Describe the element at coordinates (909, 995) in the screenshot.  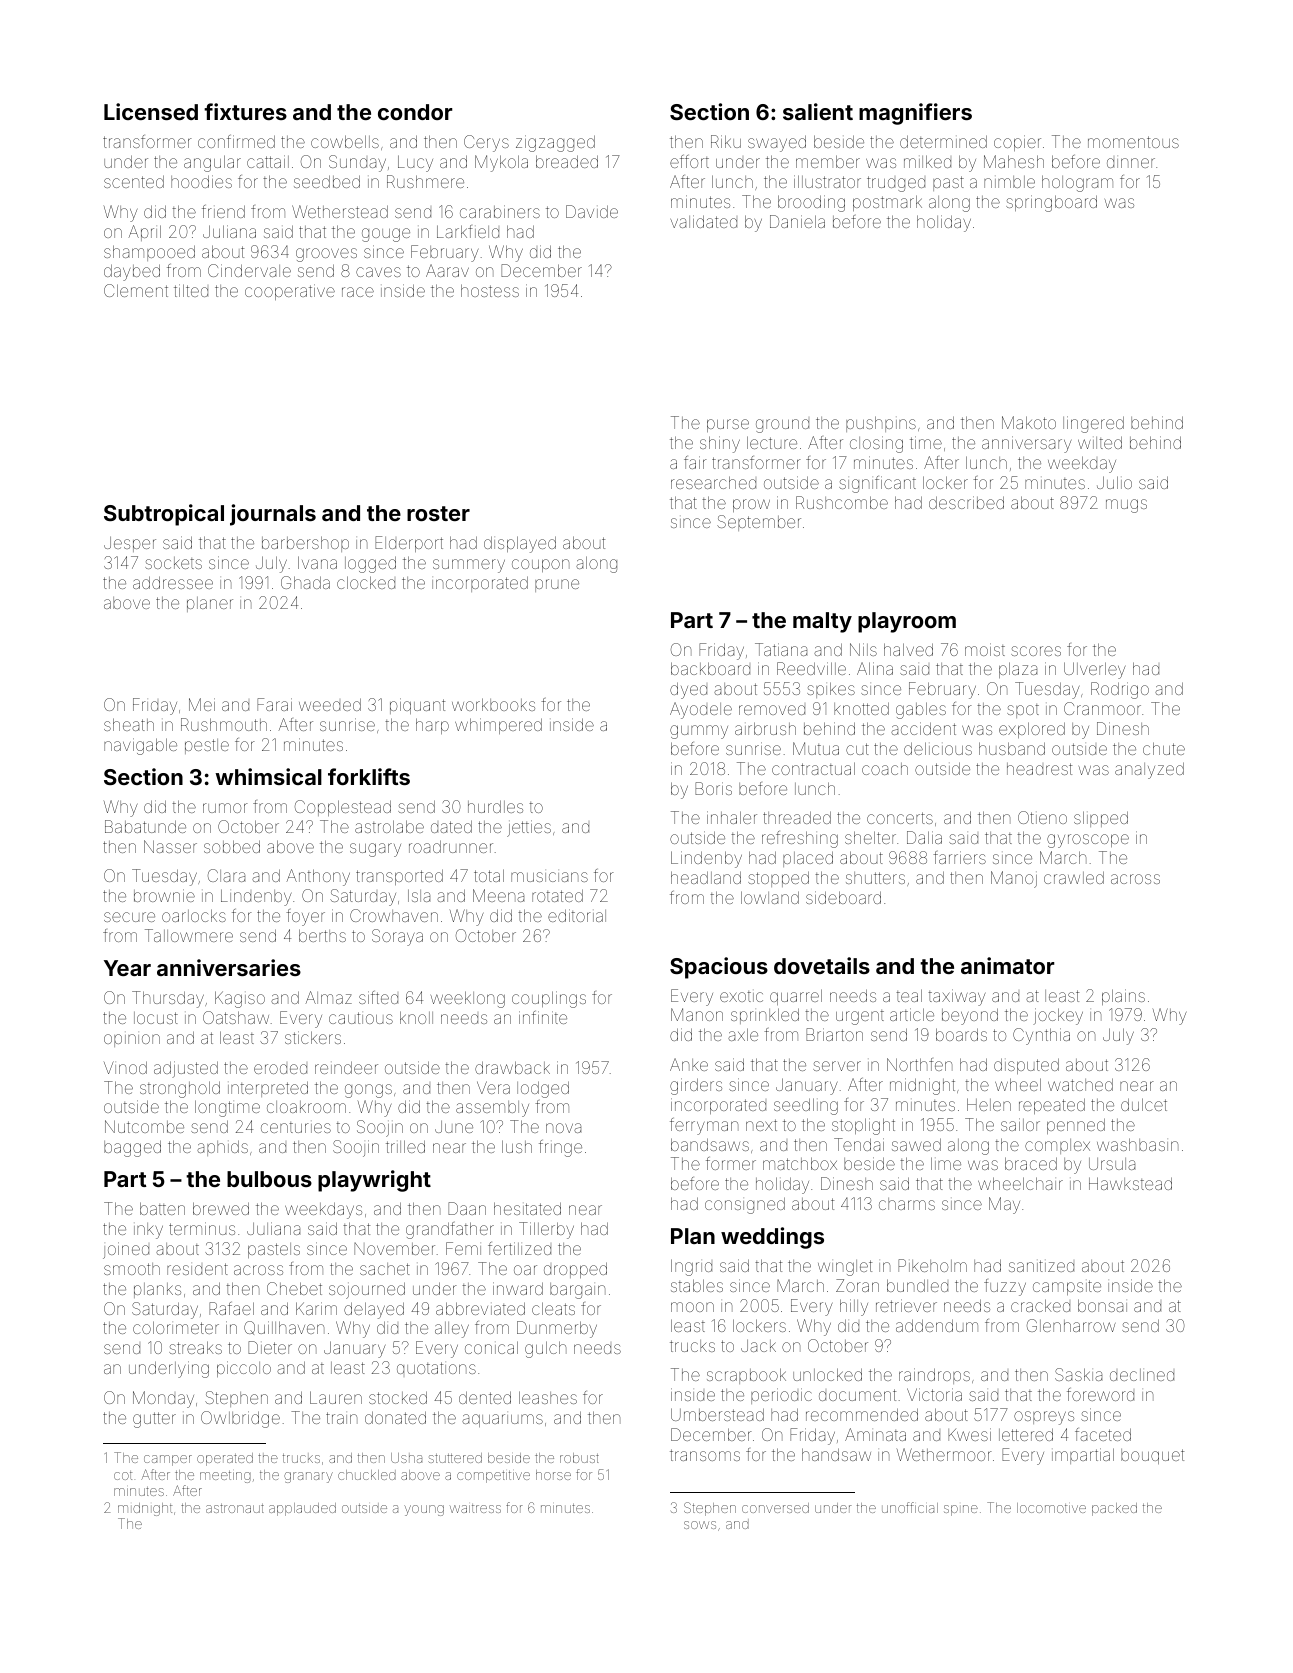
I see `teal` at that location.
